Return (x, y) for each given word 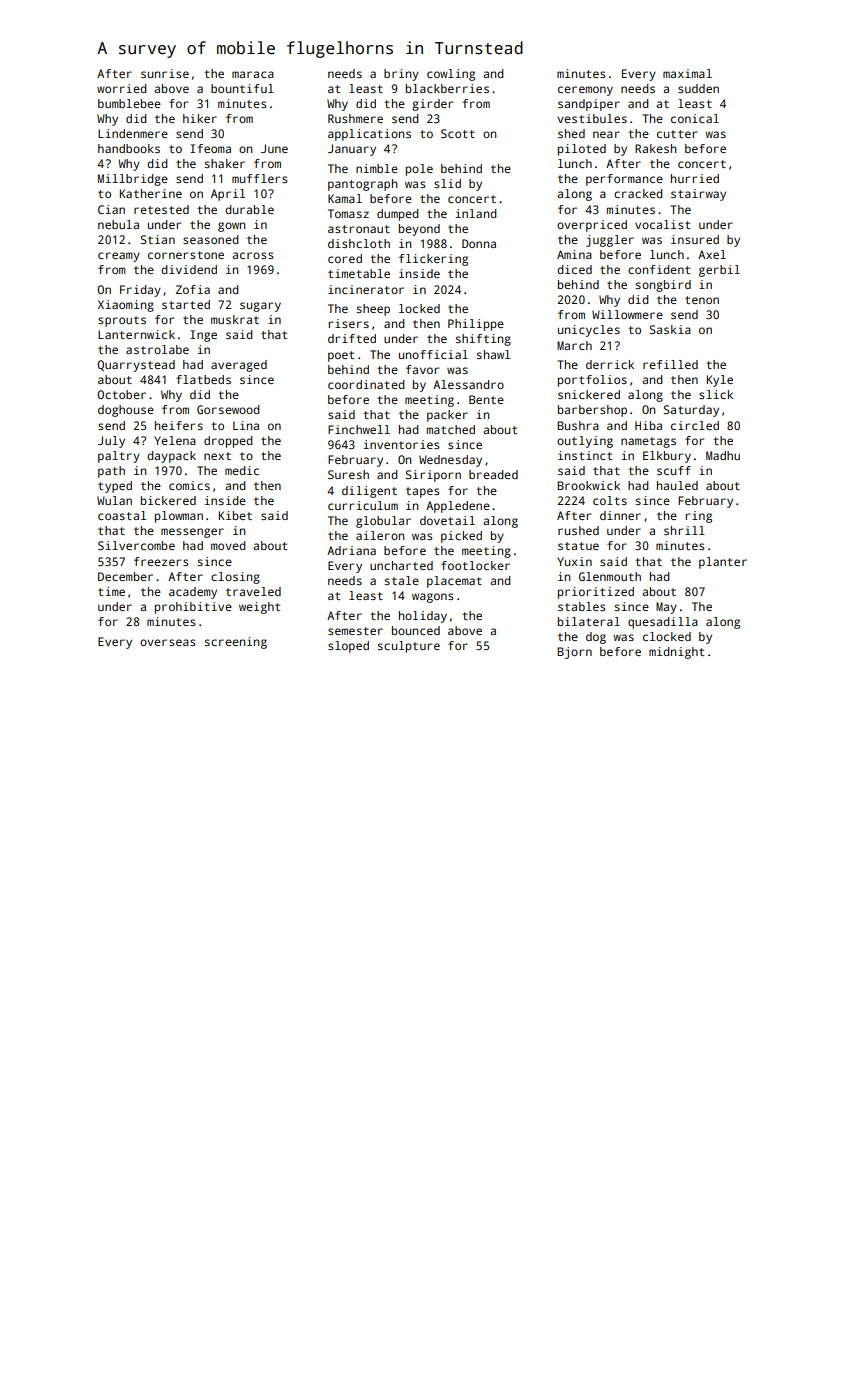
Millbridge (133, 180)
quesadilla (663, 623)
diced (574, 269)
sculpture (409, 647)
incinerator (366, 289)
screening (236, 643)
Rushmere (355, 118)
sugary (260, 307)
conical (695, 118)
